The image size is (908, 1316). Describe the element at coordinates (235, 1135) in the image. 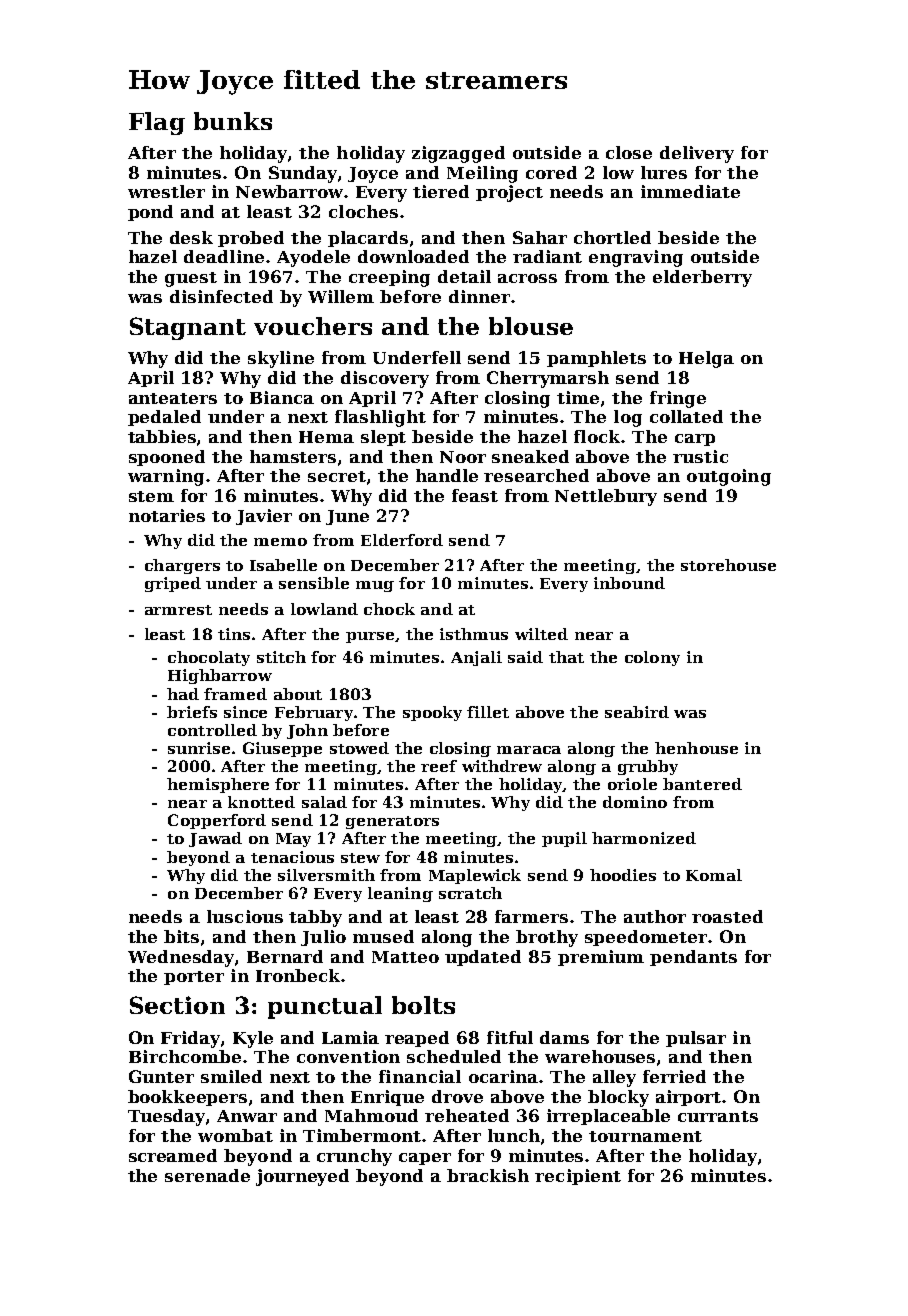

I see `wombat` at that location.
